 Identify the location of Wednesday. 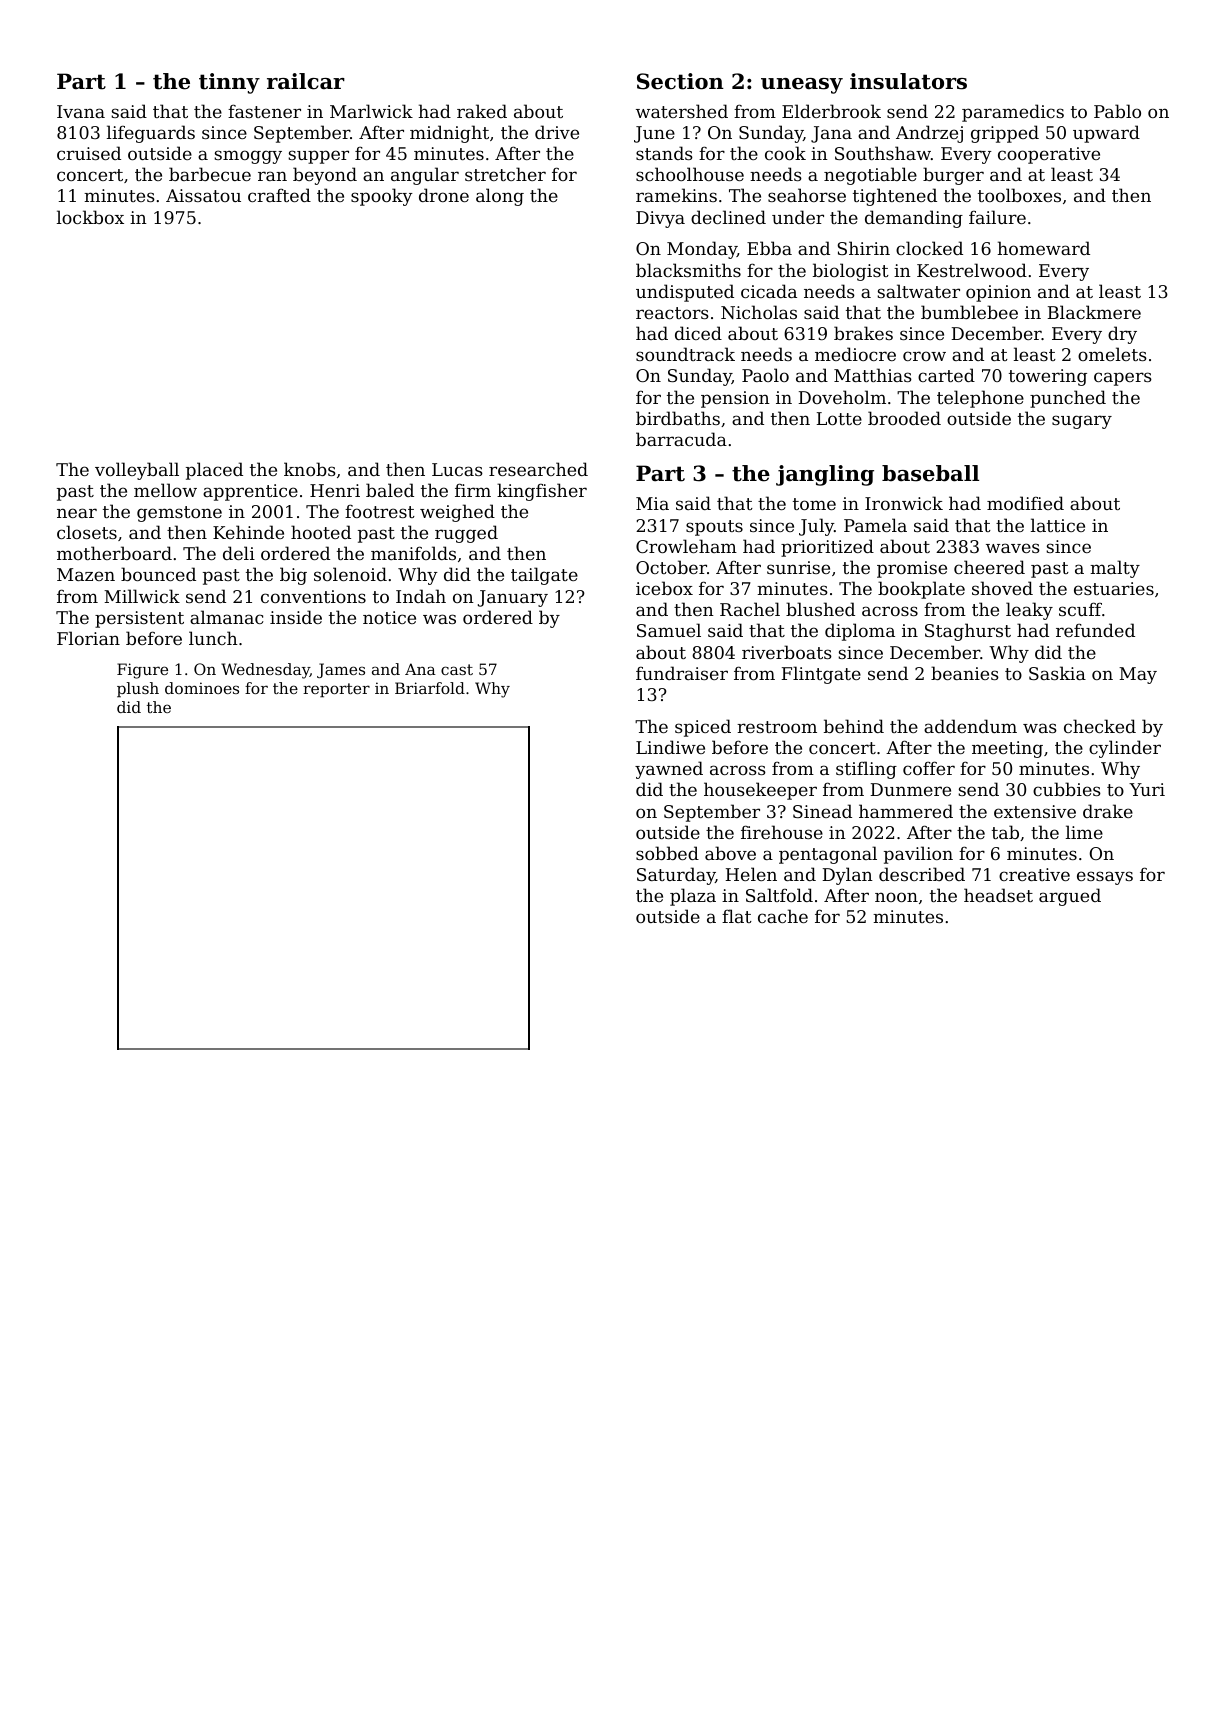
(265, 671).
